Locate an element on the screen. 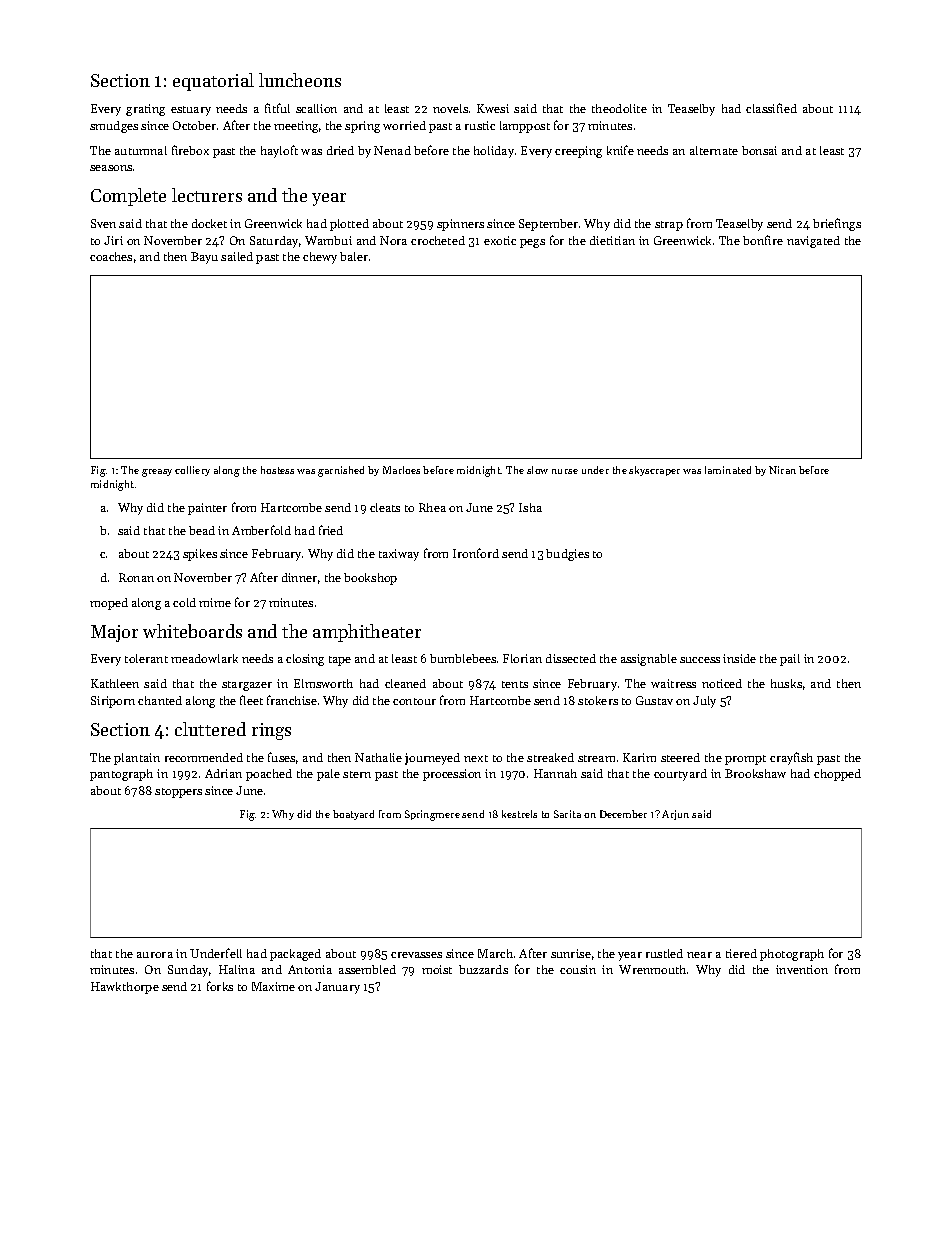  Kwesi is located at coordinates (493, 108).
